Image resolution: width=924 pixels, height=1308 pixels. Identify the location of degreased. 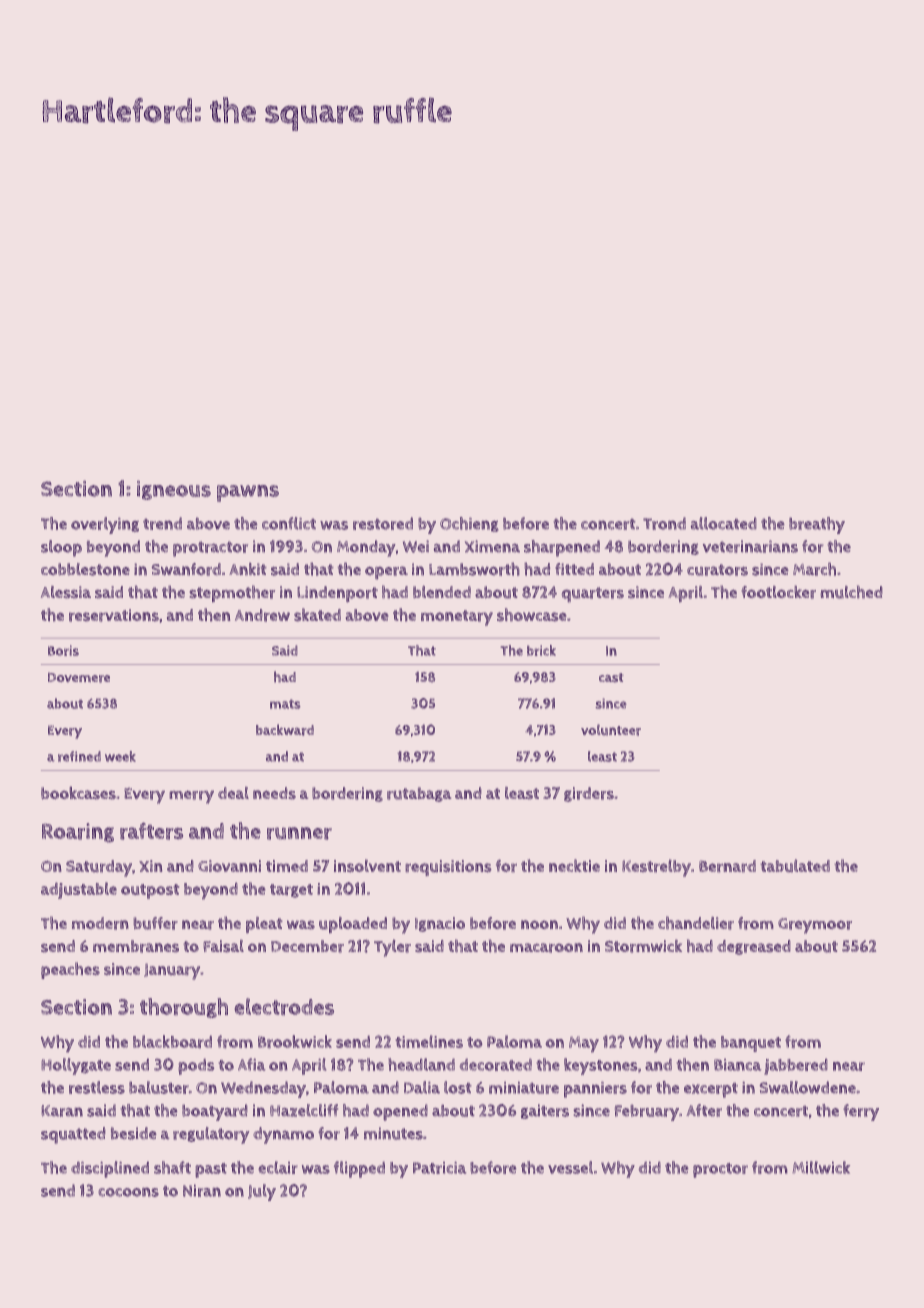
(753, 947).
